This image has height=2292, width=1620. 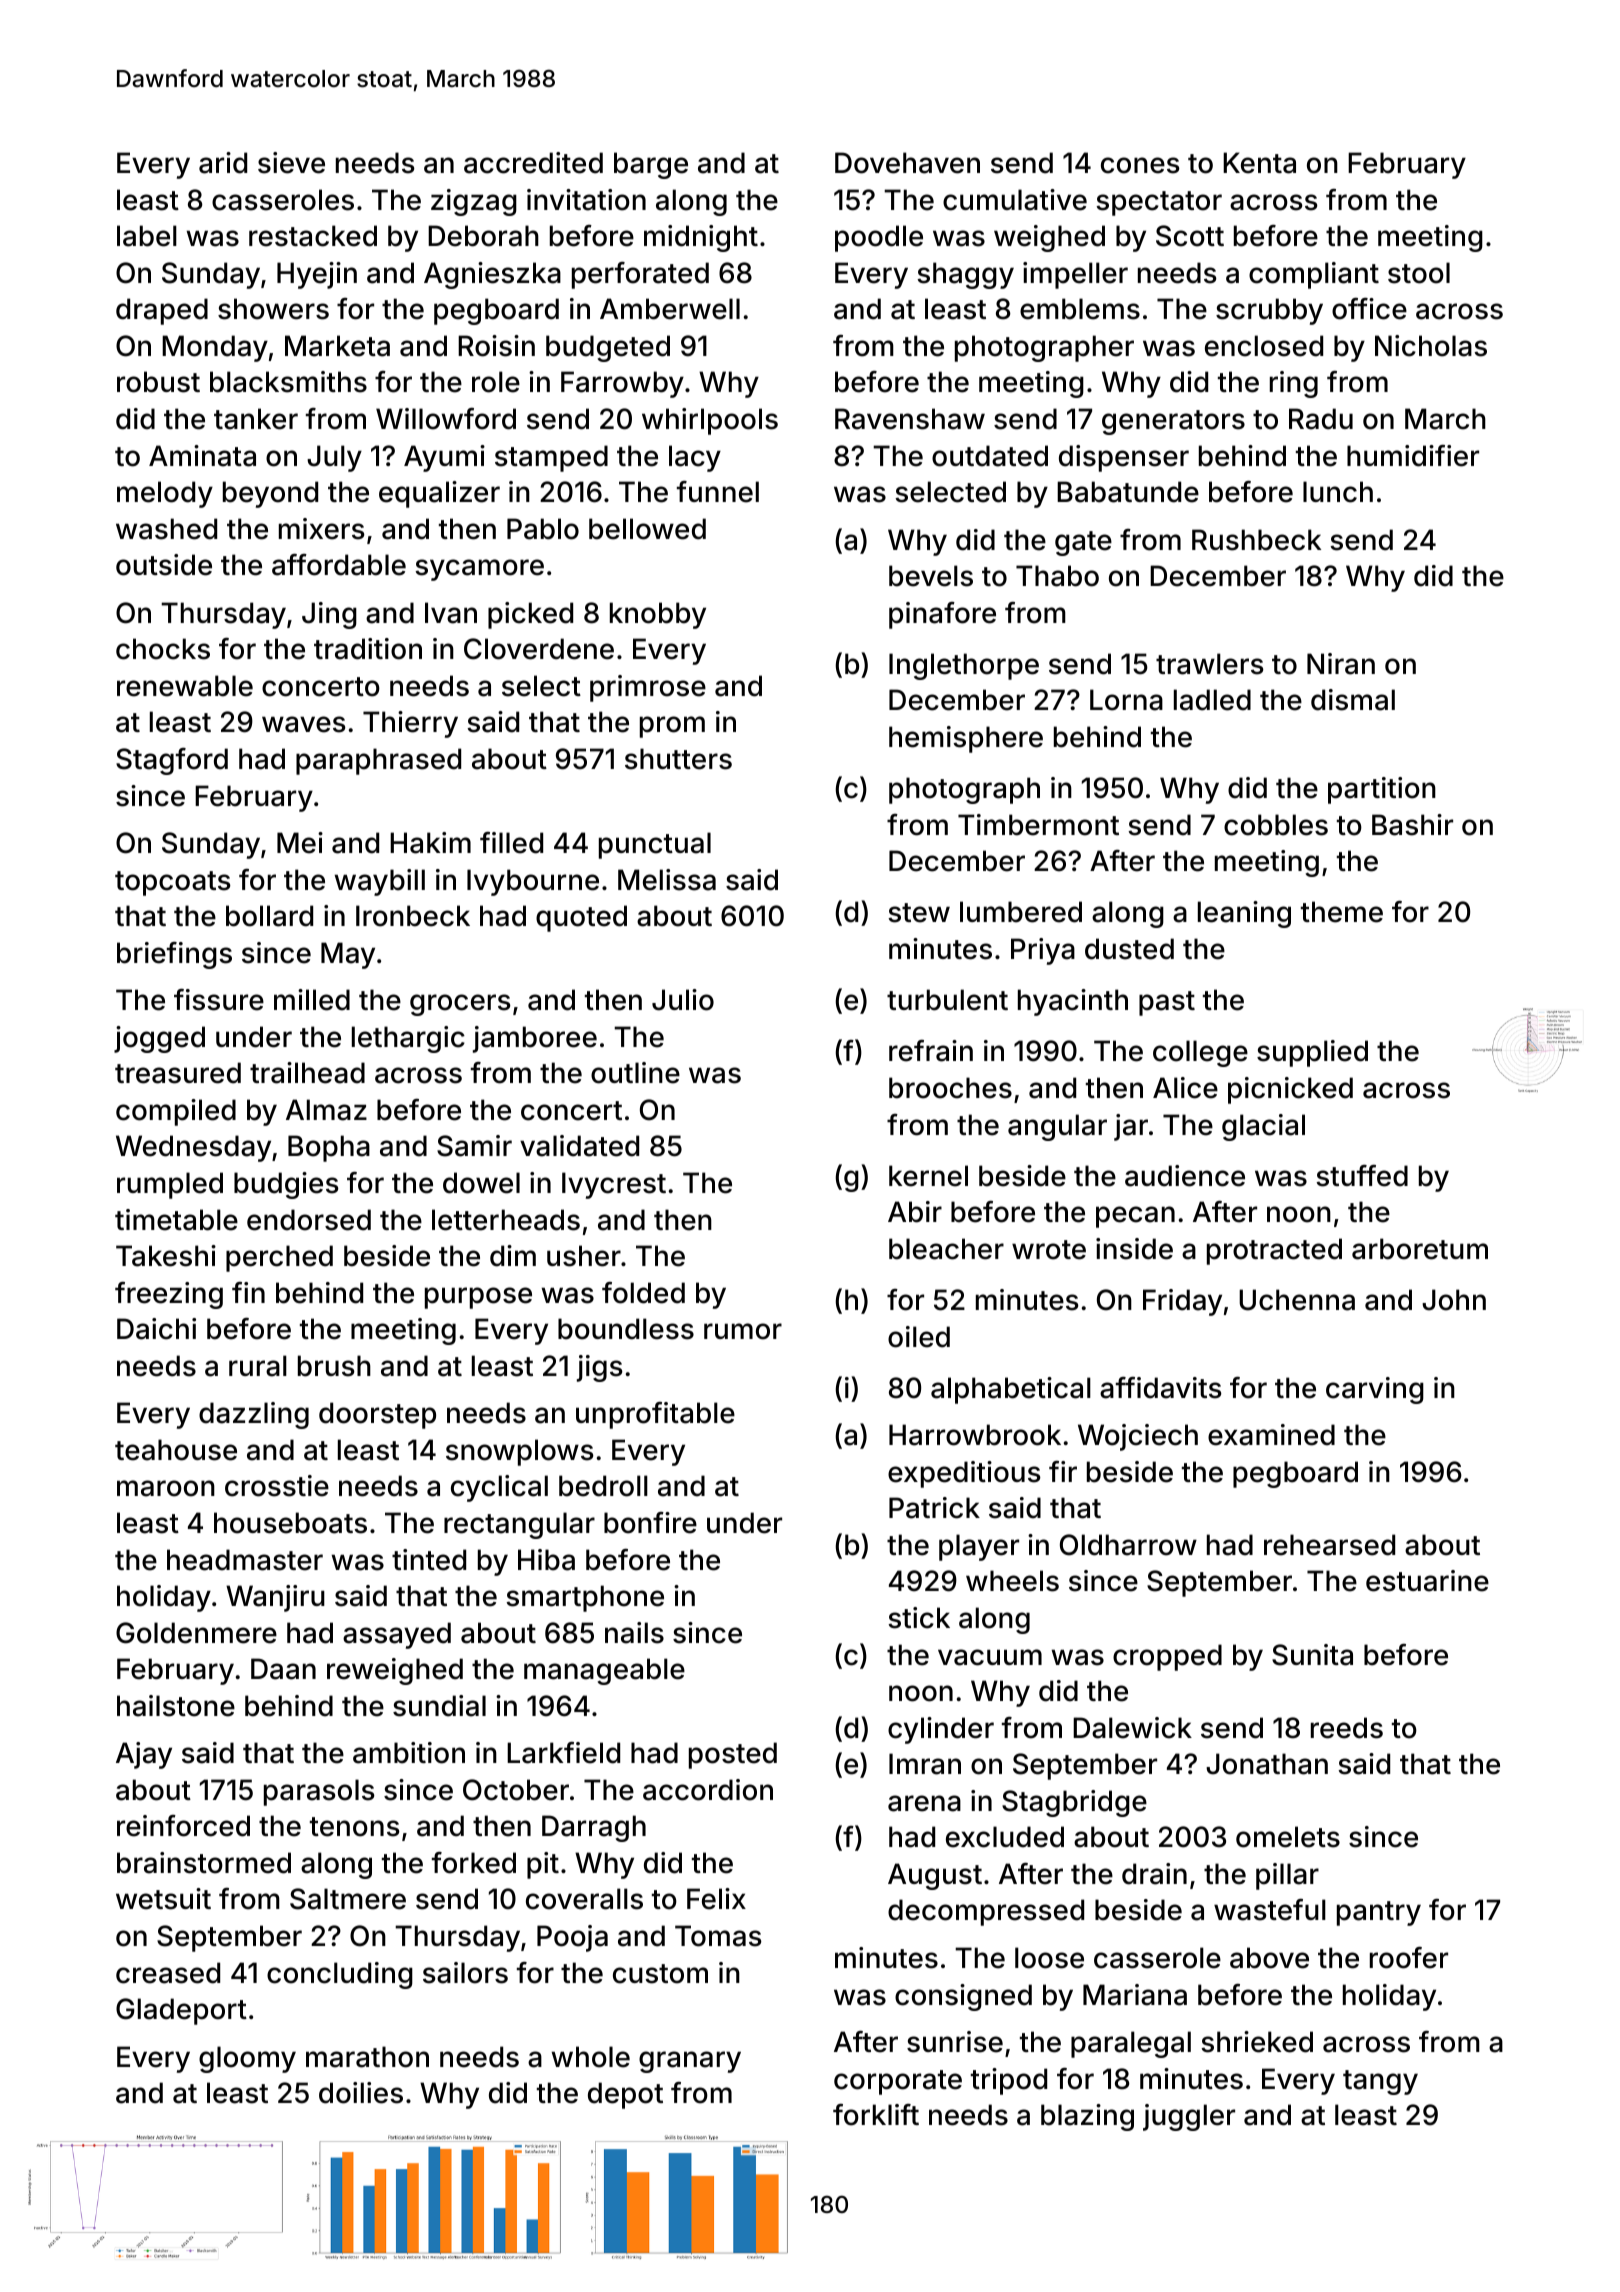 I want to click on Felix, so click(x=716, y=1899).
